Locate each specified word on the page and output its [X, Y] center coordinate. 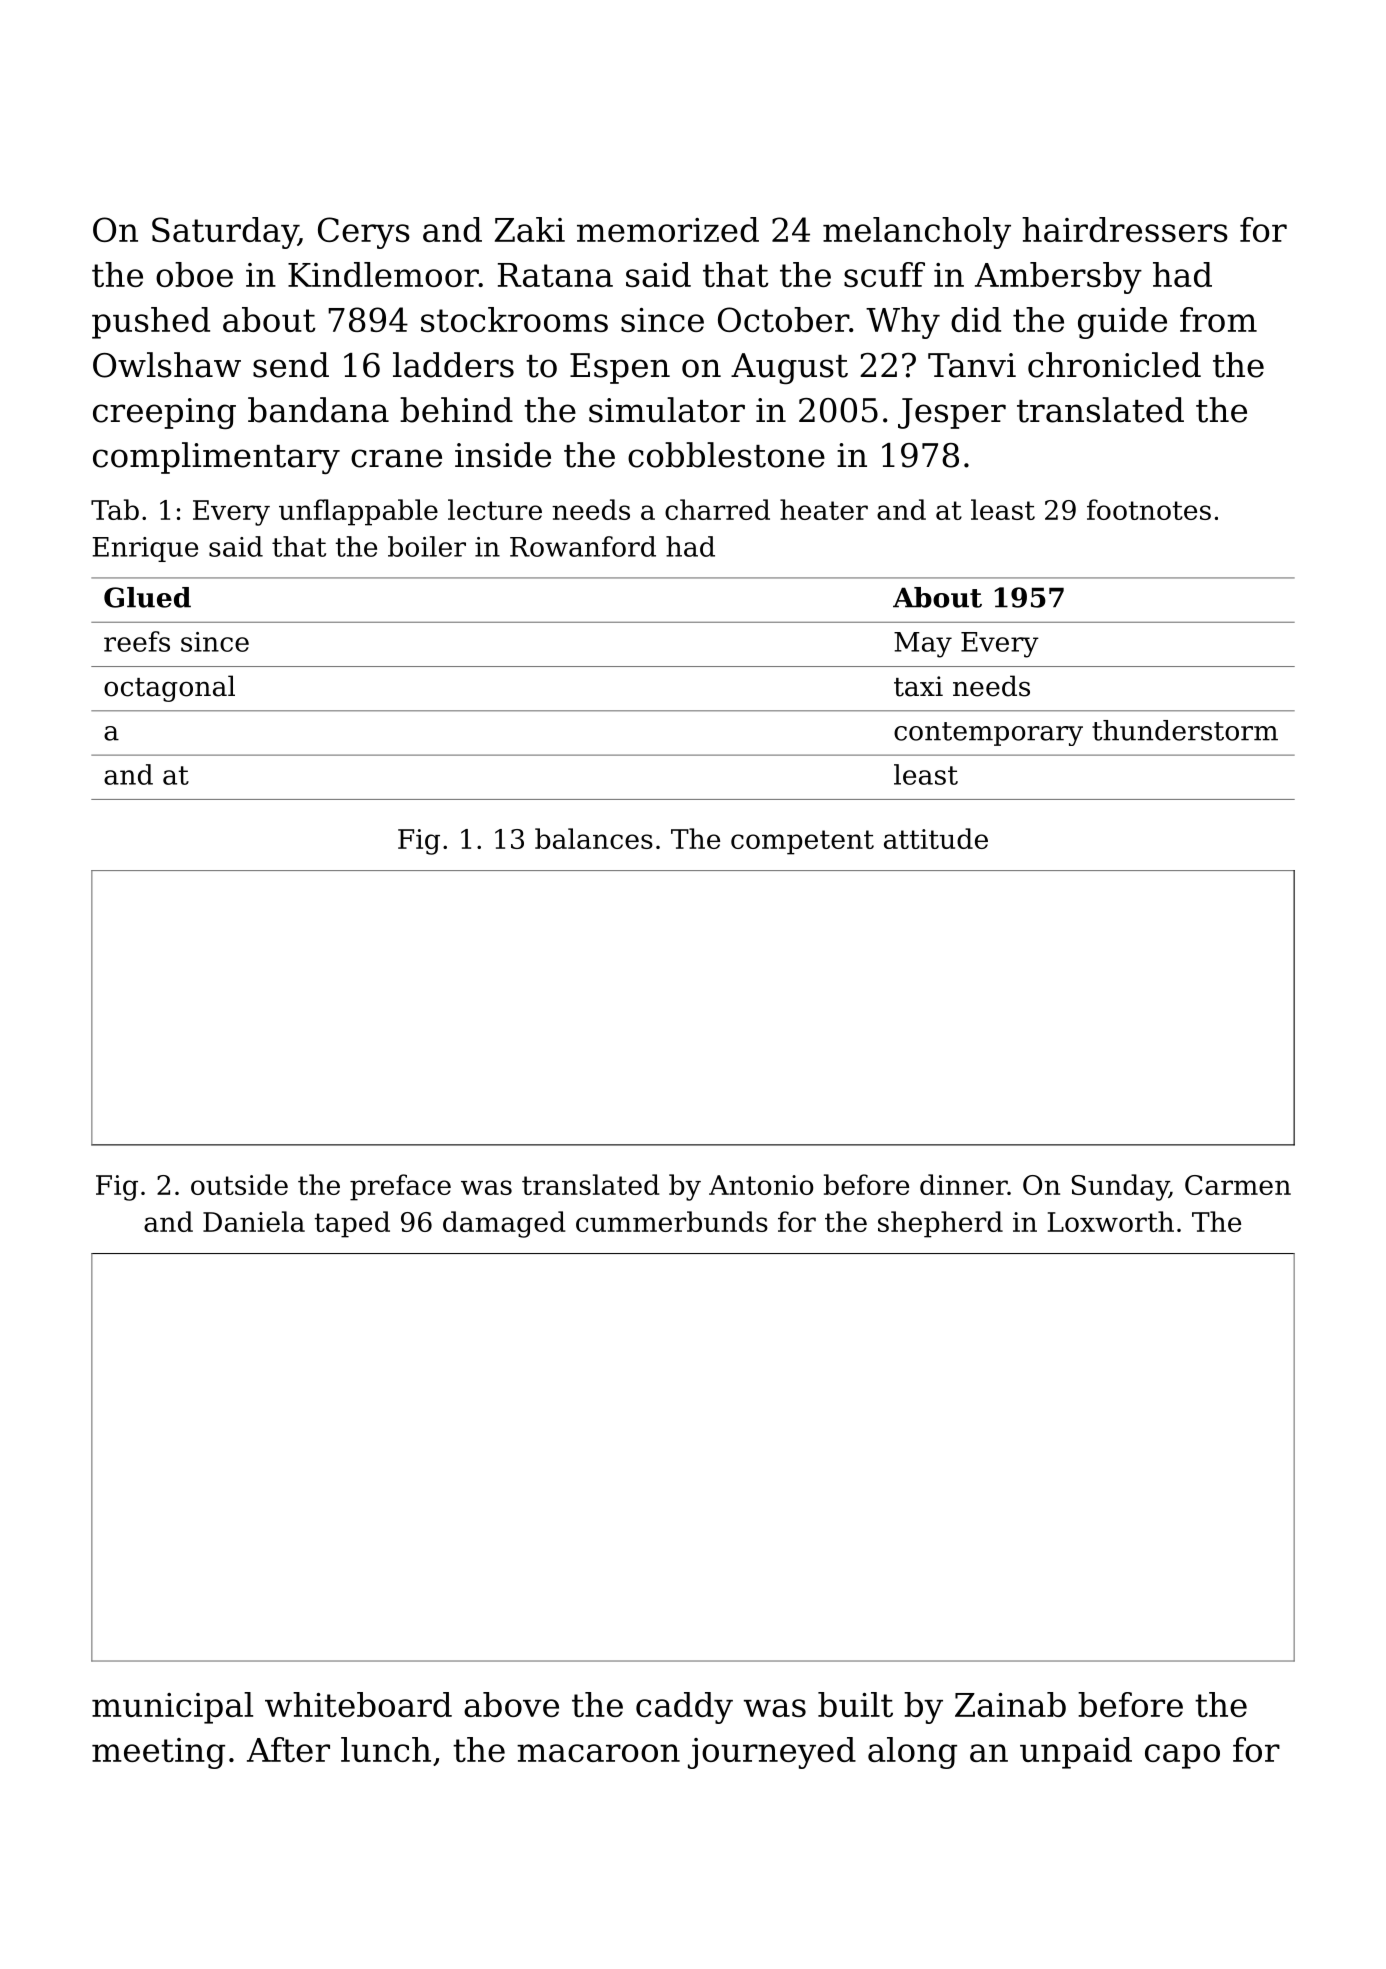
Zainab [1010, 1704]
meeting [158, 1753]
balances [594, 838]
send [291, 365]
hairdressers [1125, 229]
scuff [884, 274]
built [855, 1704]
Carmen [1238, 1185]
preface [400, 1187]
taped [352, 1224]
